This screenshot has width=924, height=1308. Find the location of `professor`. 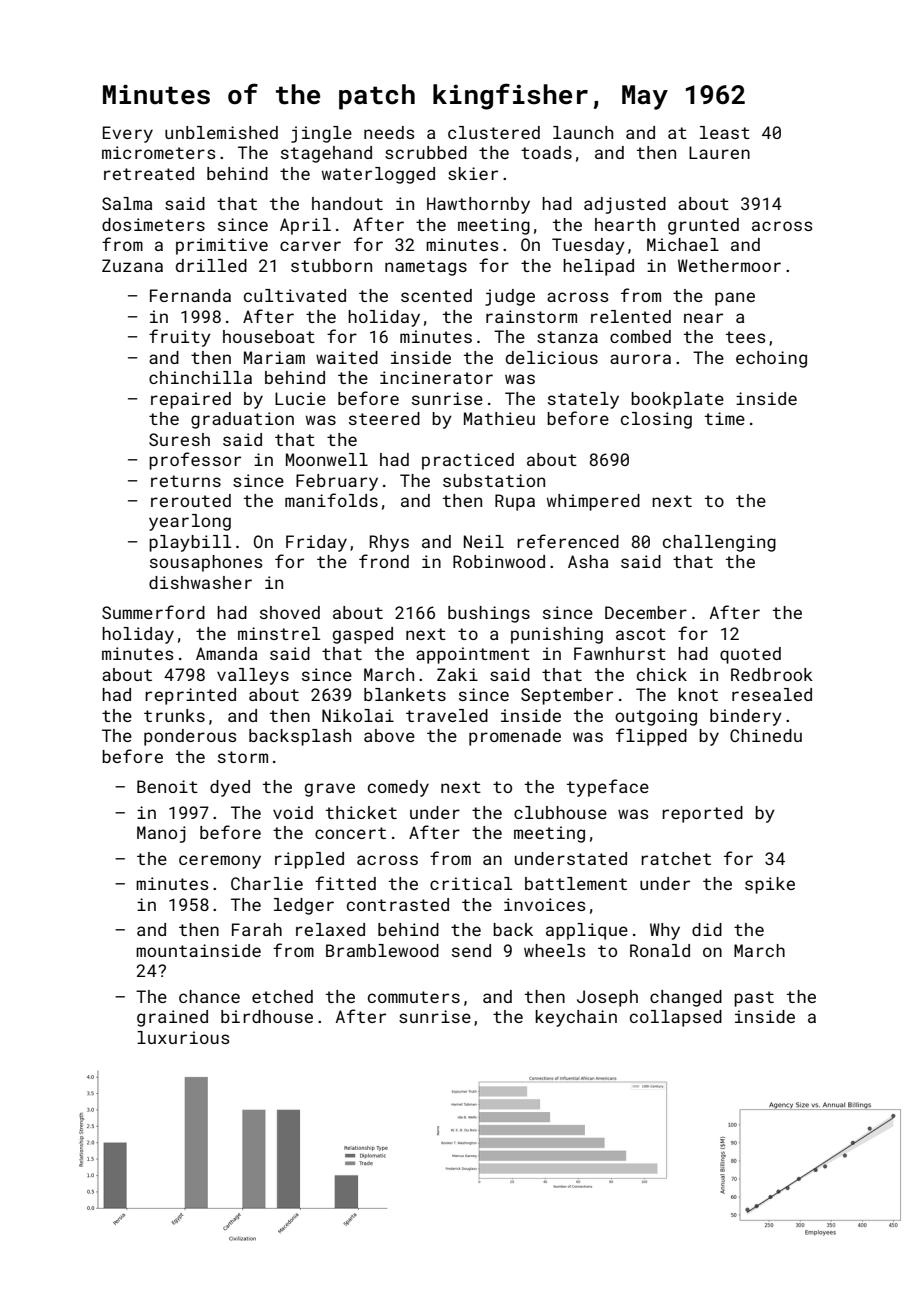

professor is located at coordinates (195, 461).
